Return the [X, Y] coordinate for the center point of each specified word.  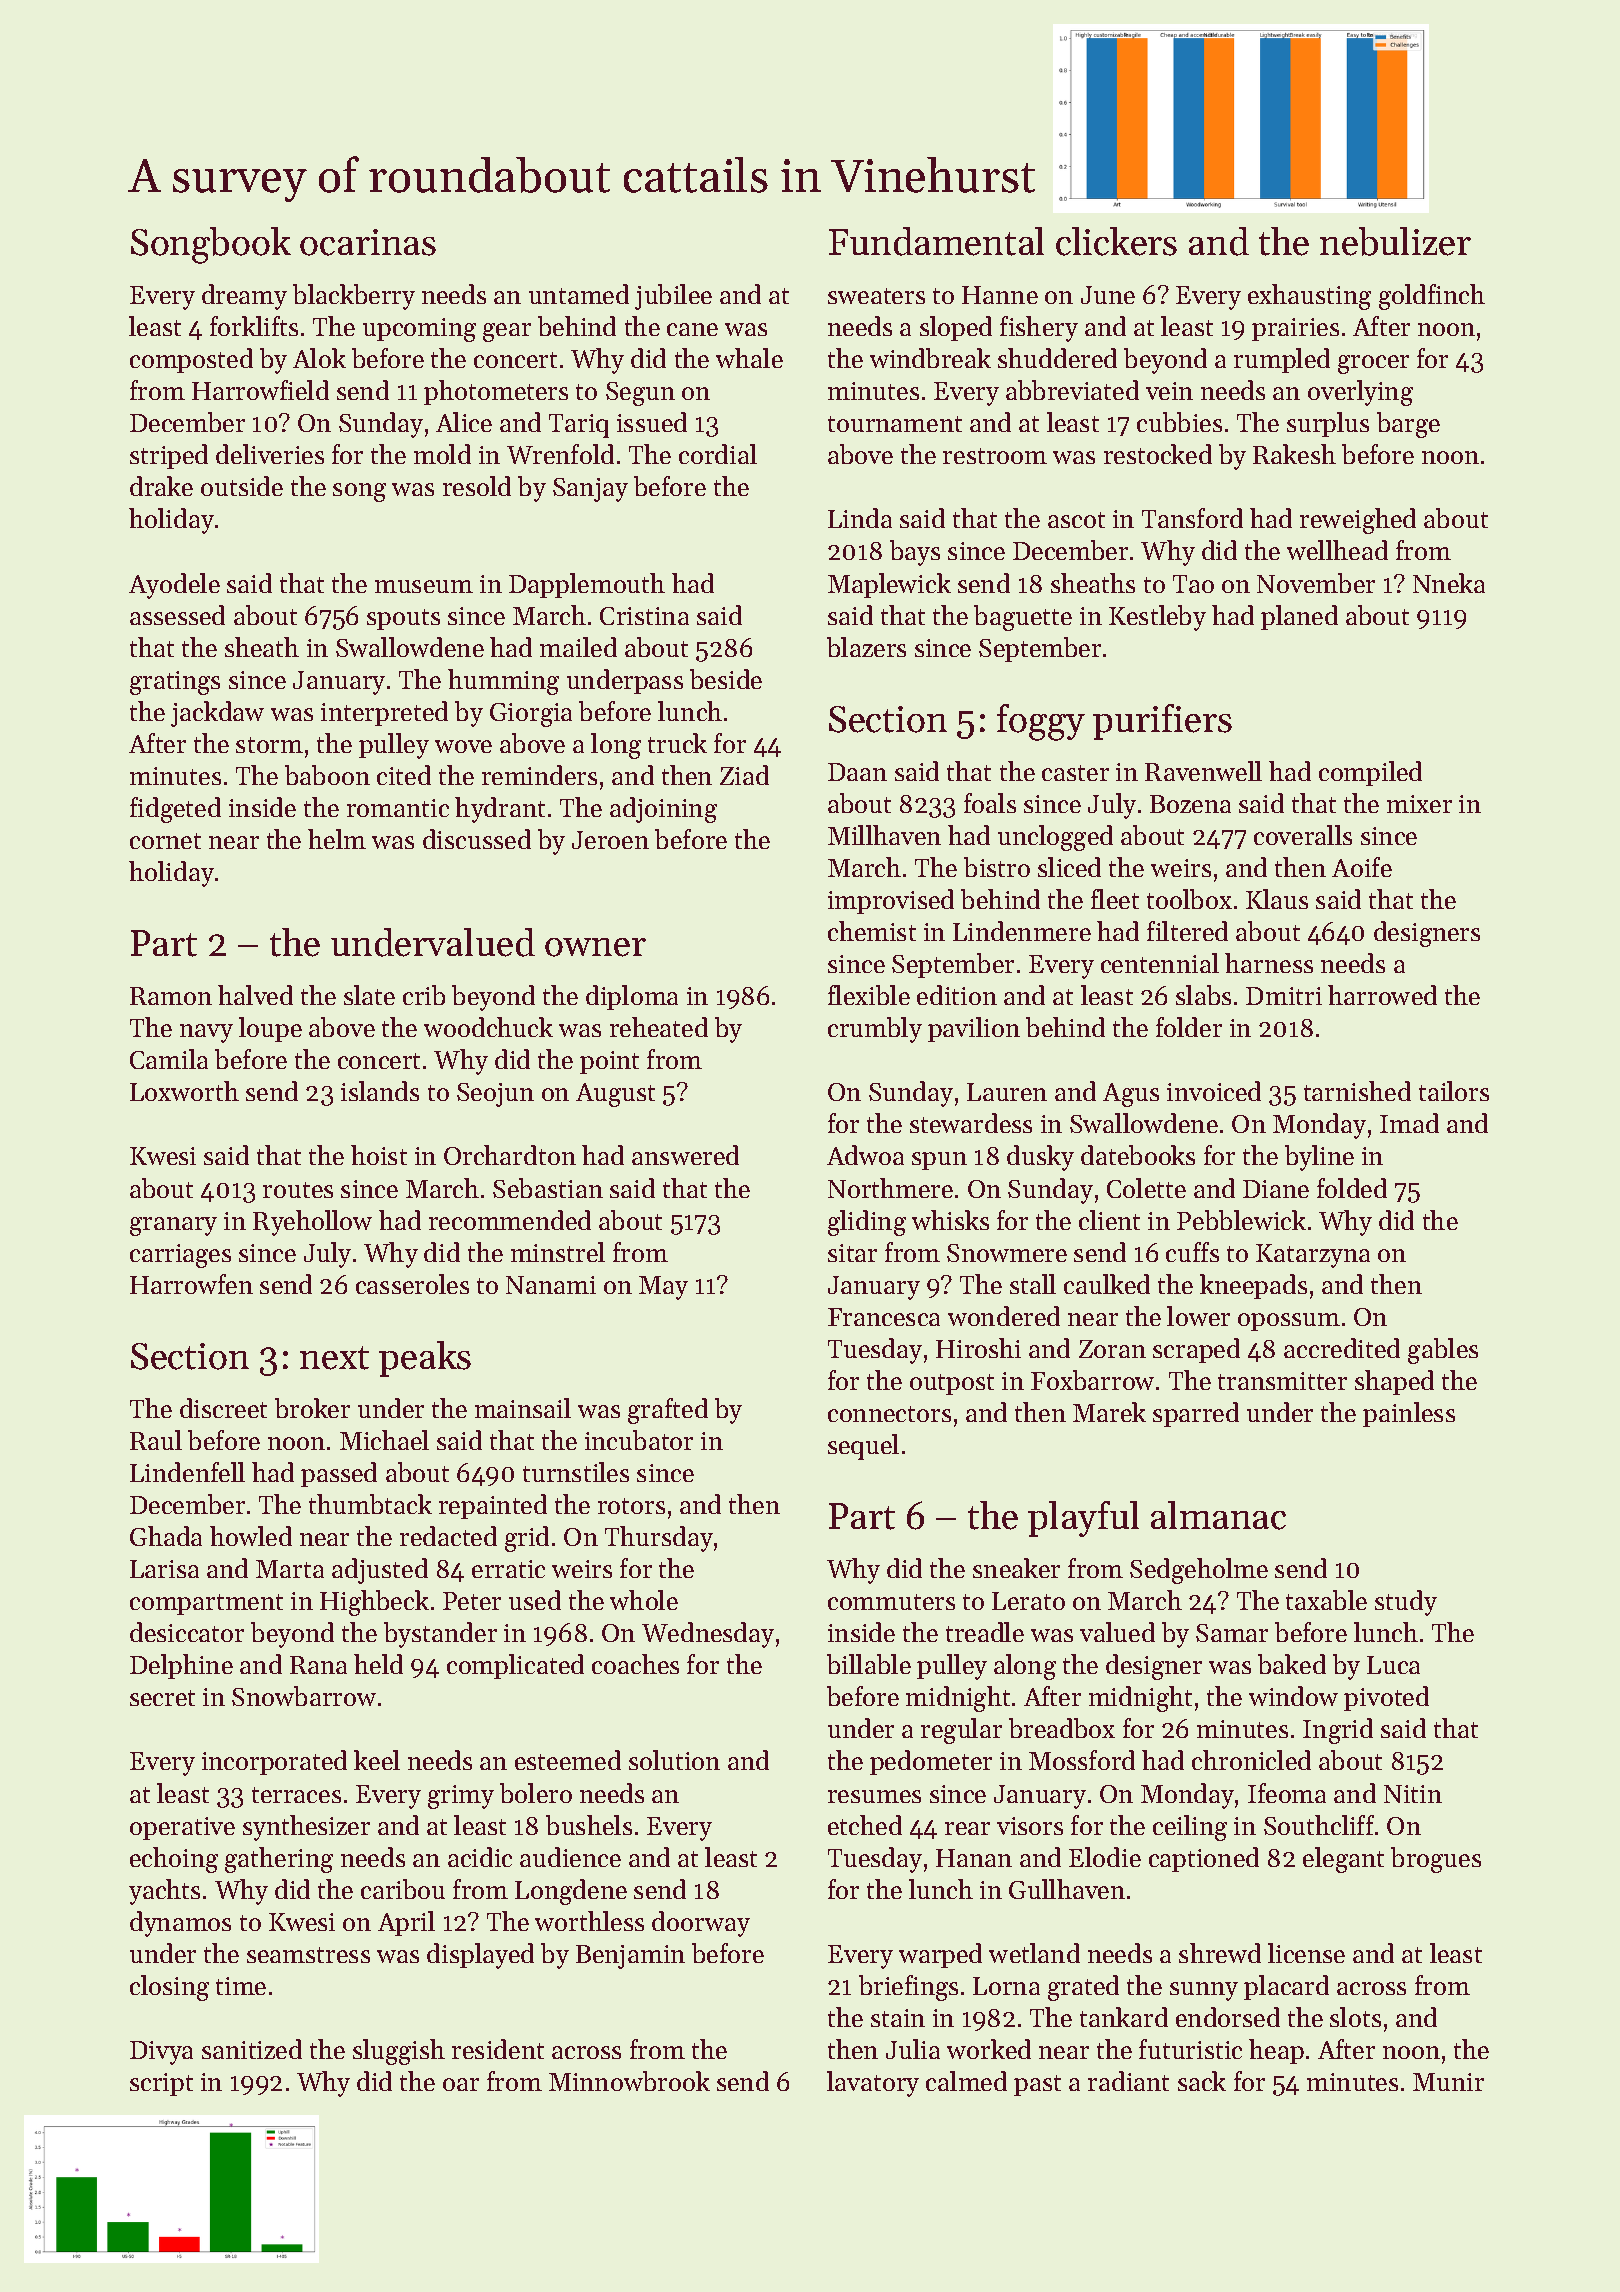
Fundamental [936, 241]
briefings [908, 1988]
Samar [1232, 1633]
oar [461, 2084]
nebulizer [1395, 241]
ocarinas [368, 242]
